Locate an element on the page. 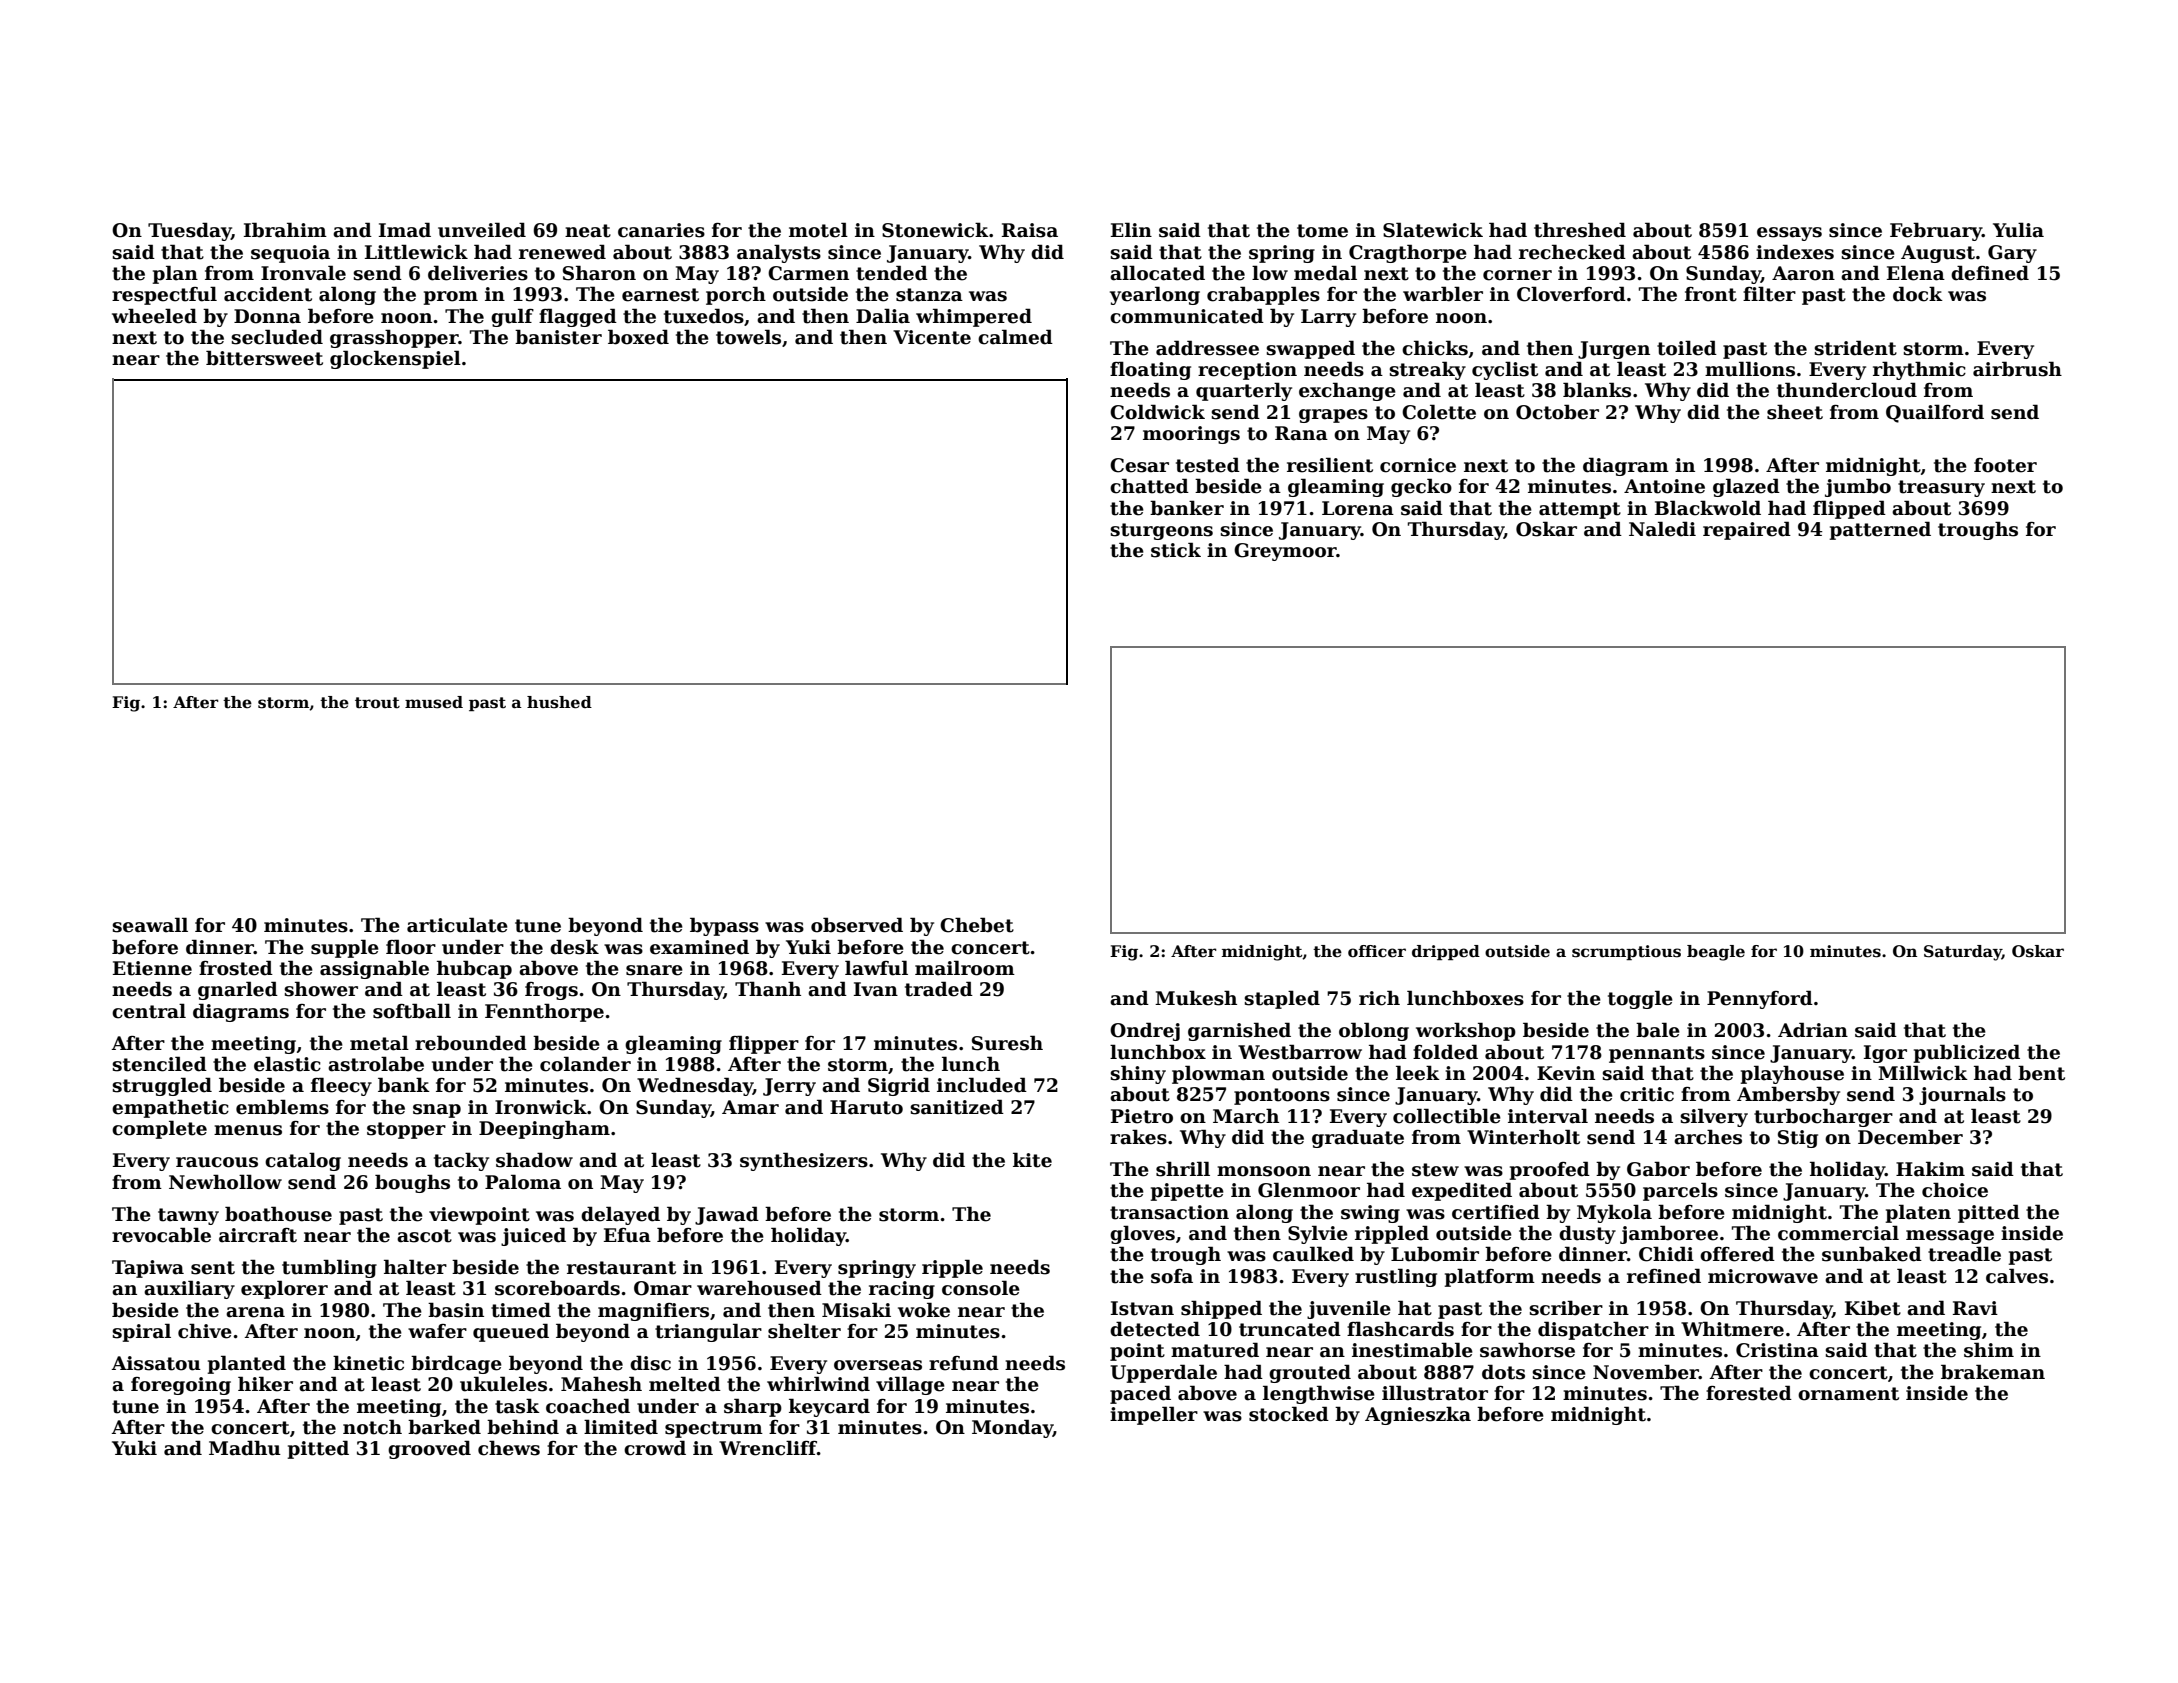 The width and height of the page is (2178, 1683). trout is located at coordinates (377, 703).
